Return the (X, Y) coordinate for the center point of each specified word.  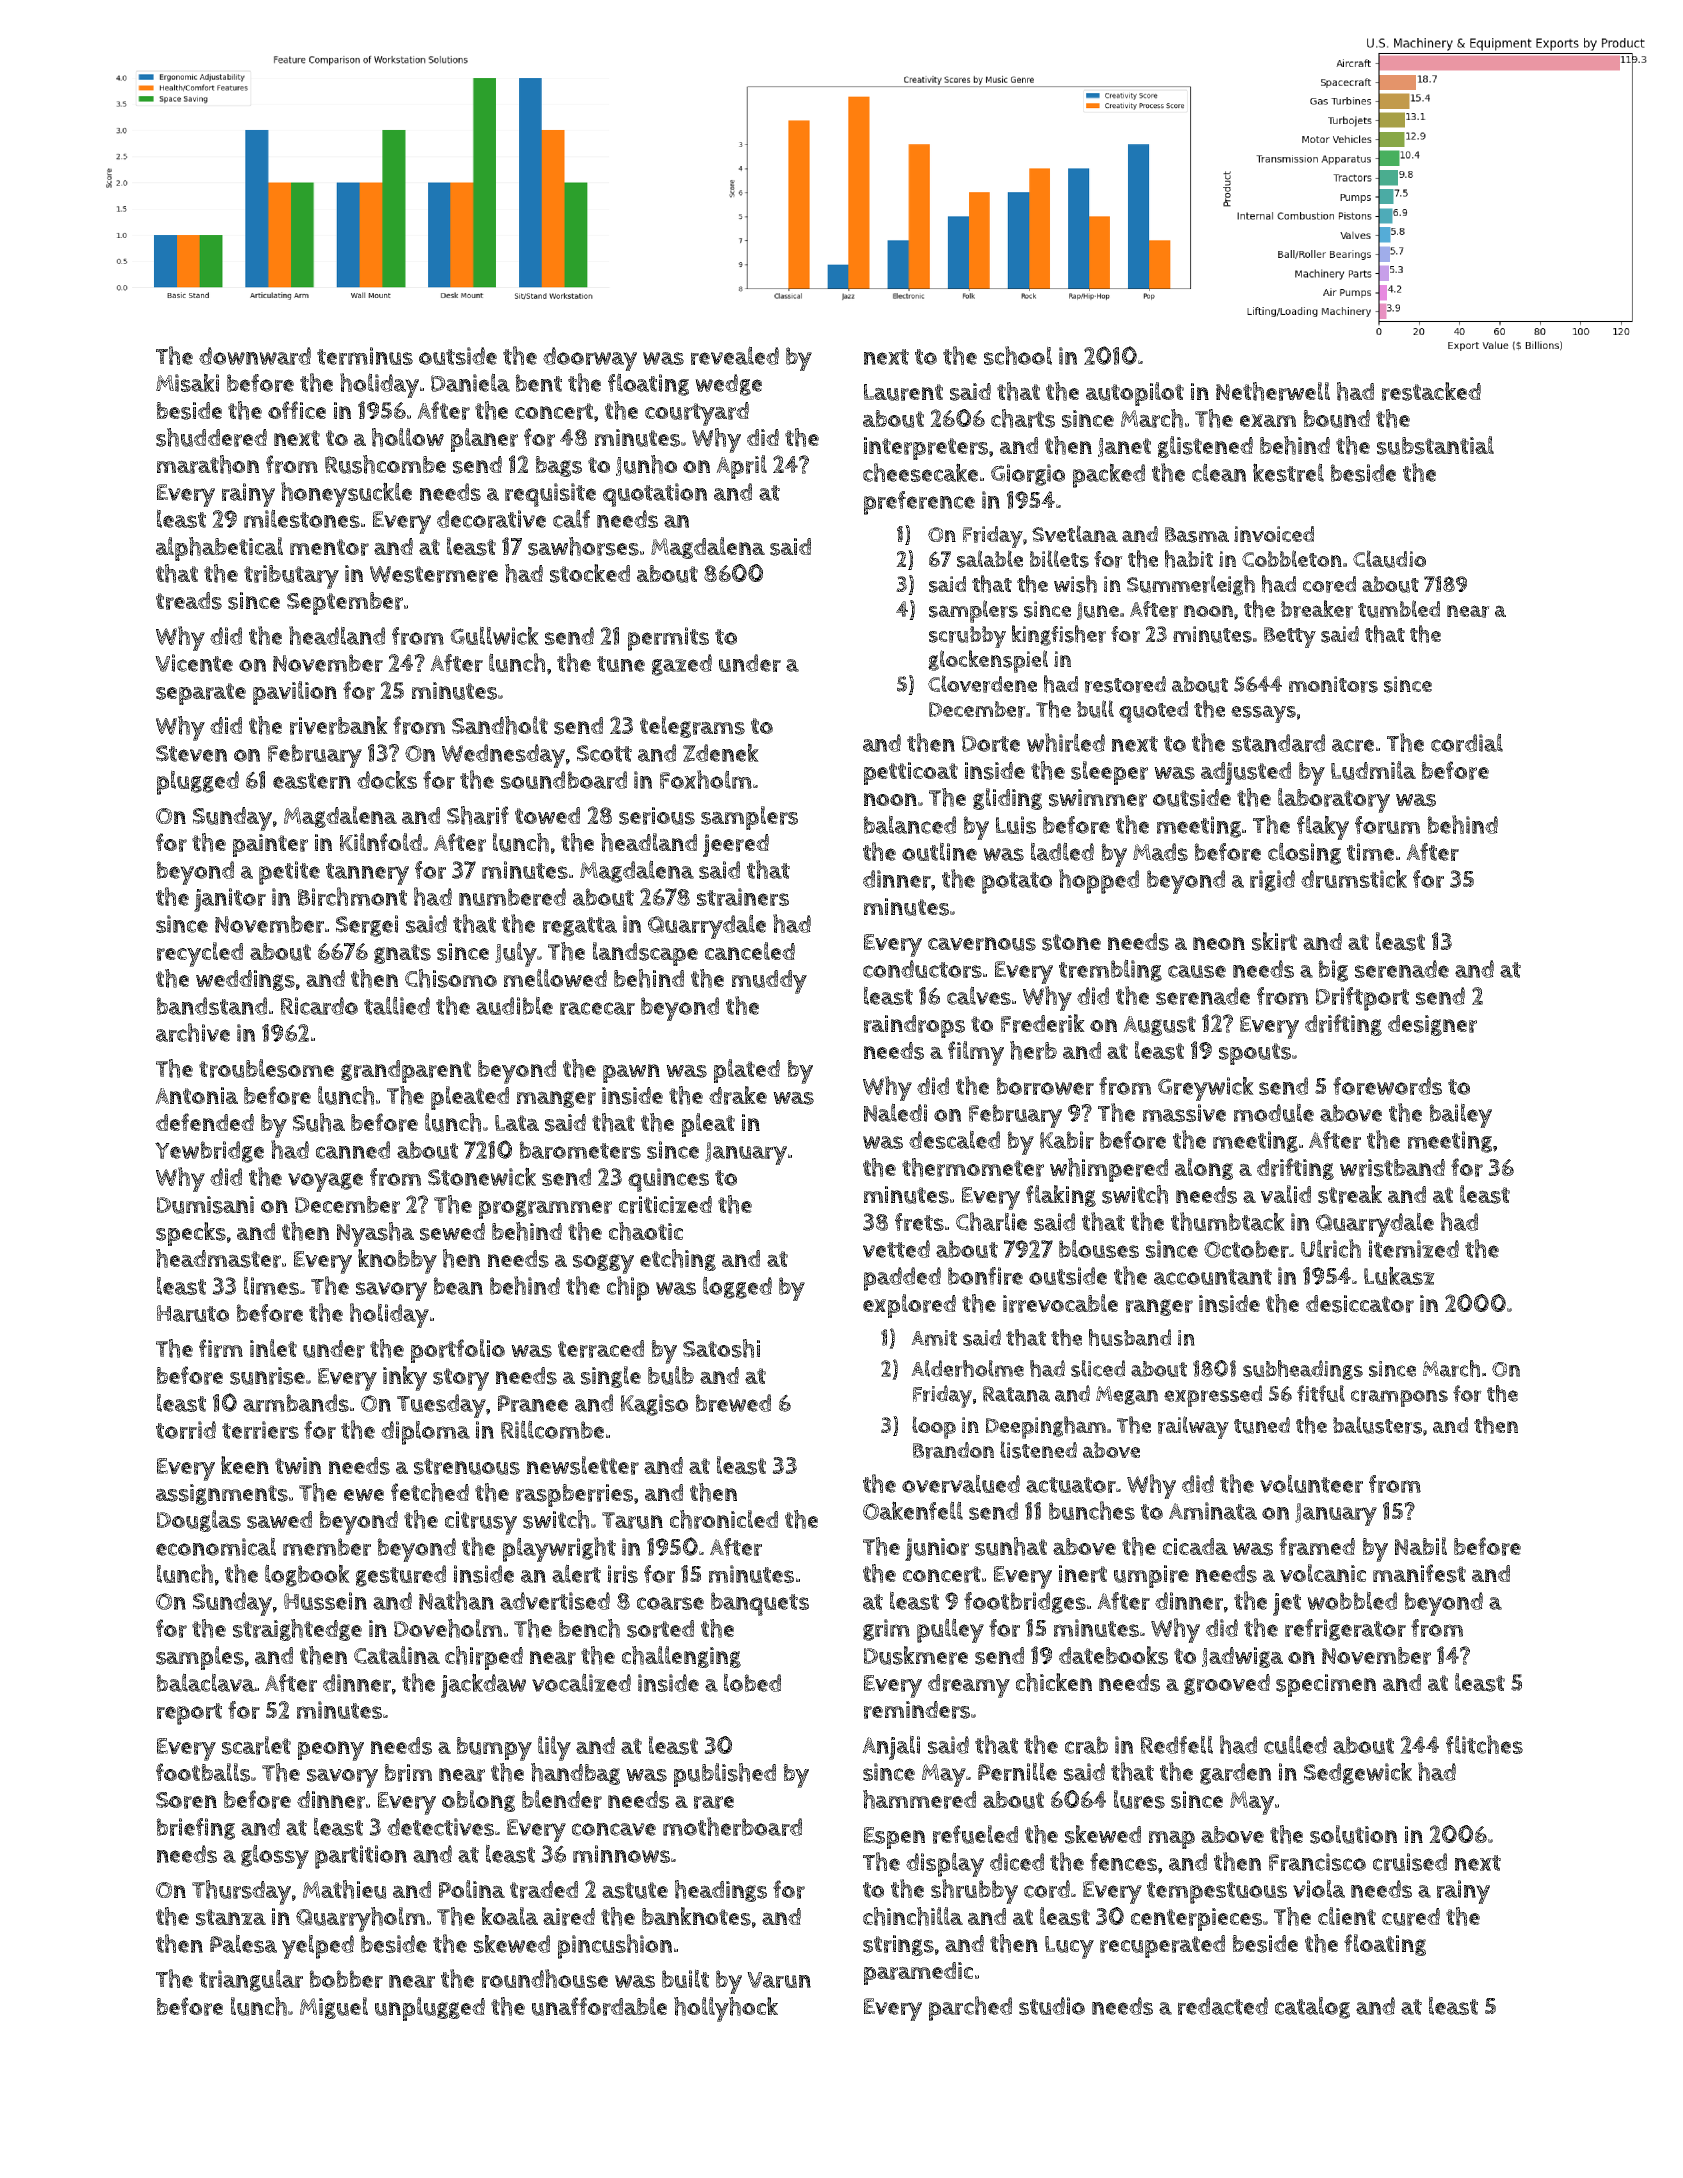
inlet (273, 1348)
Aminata (1213, 1511)
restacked (1431, 391)
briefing (195, 1829)
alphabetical (219, 549)
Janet (1124, 447)
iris (622, 1574)
